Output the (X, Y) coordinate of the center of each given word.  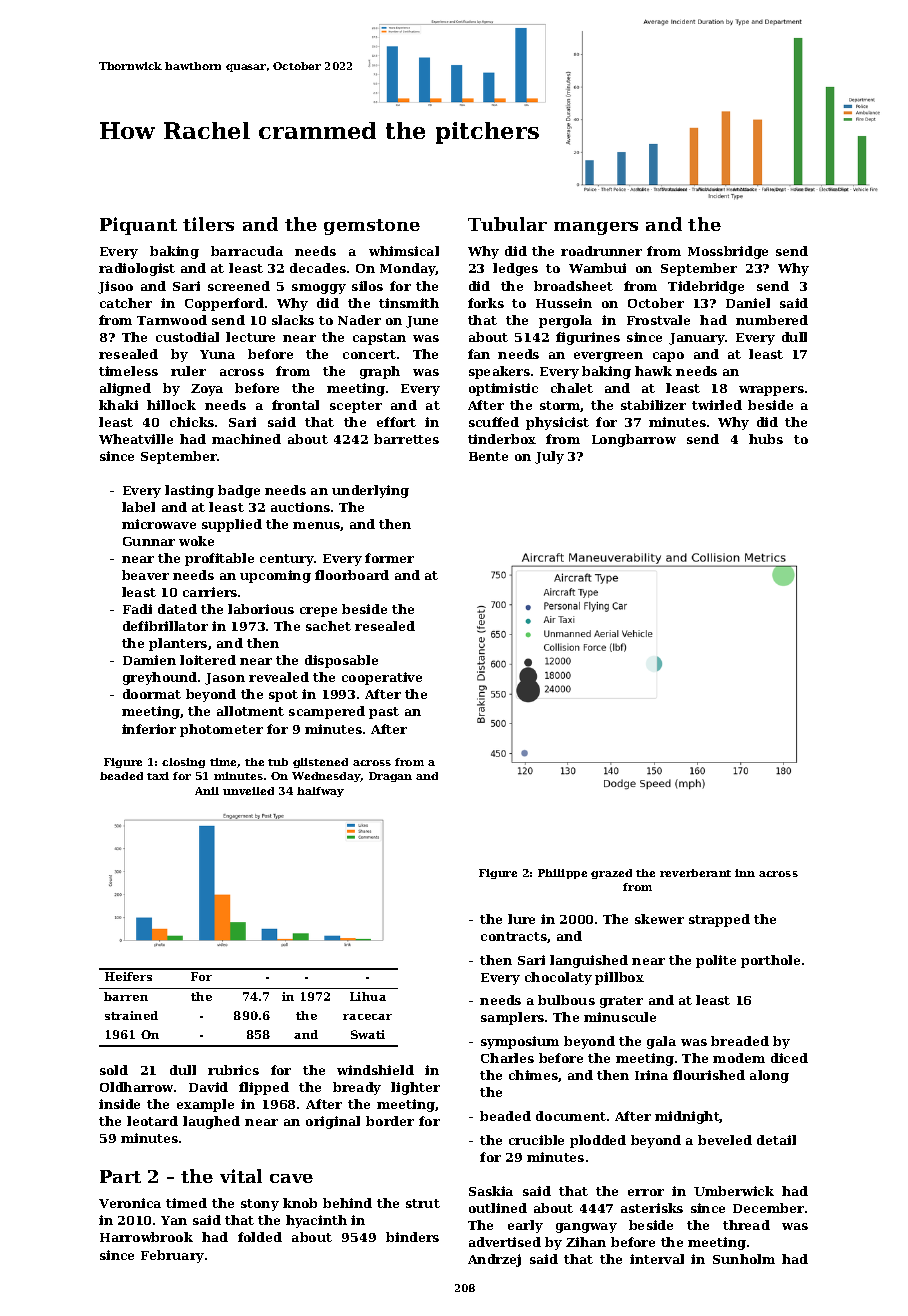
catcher (126, 303)
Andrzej (494, 1260)
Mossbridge (728, 252)
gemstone (372, 227)
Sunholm (744, 1259)
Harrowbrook (146, 1237)
